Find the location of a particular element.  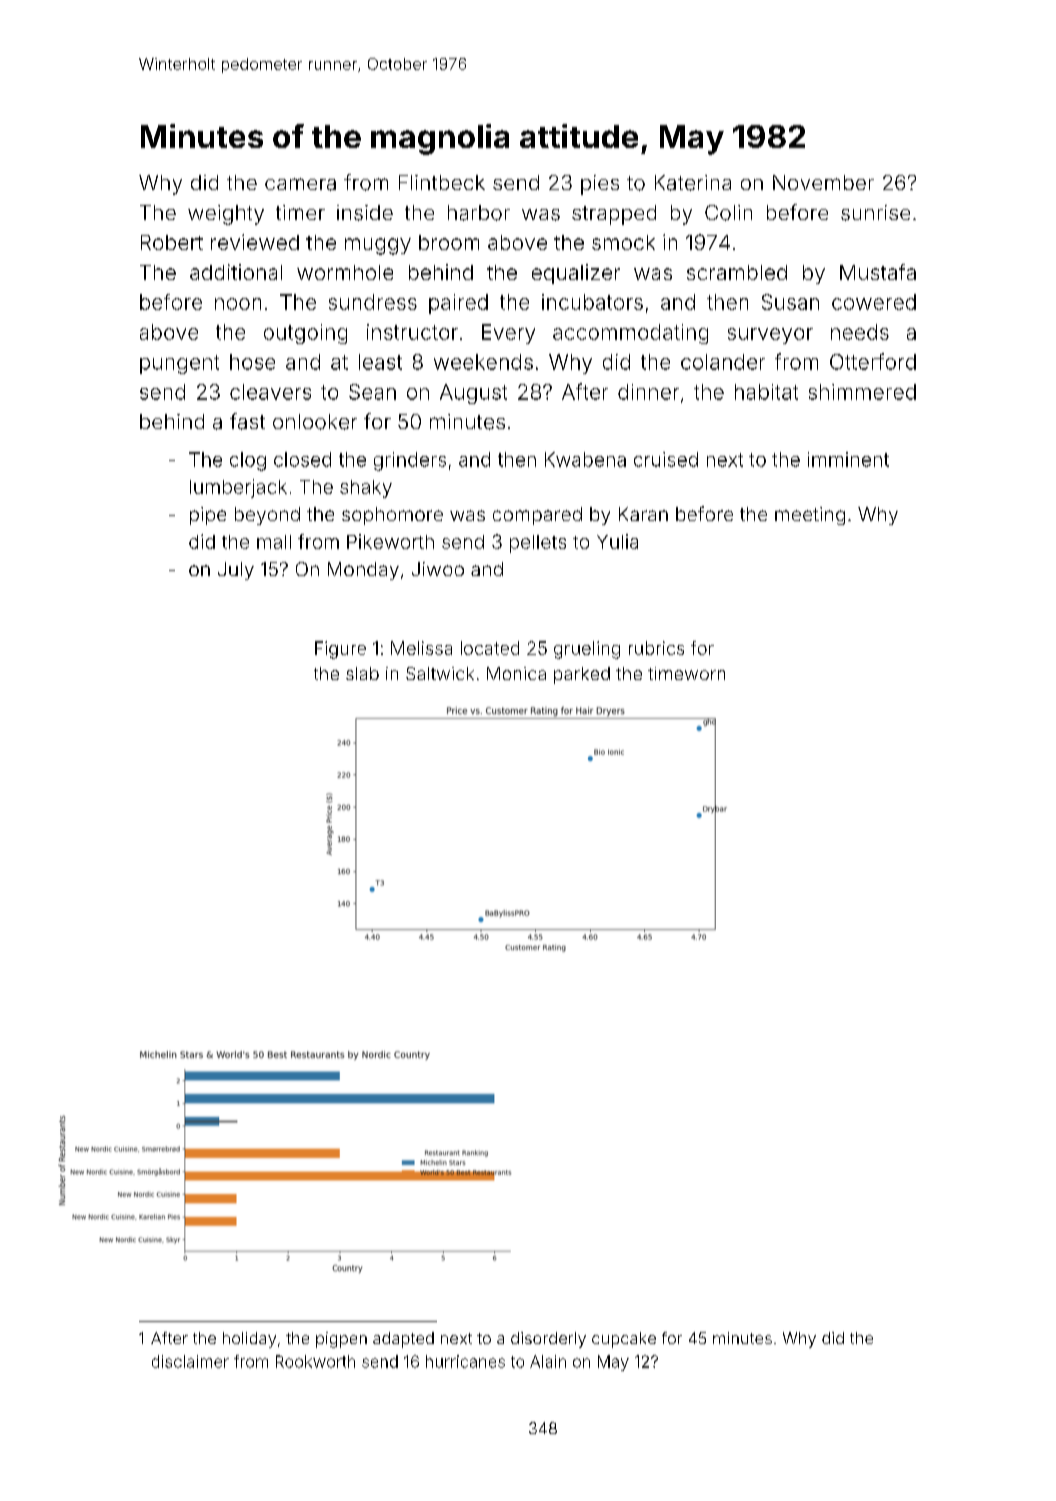

rubrics is located at coordinates (656, 648).
